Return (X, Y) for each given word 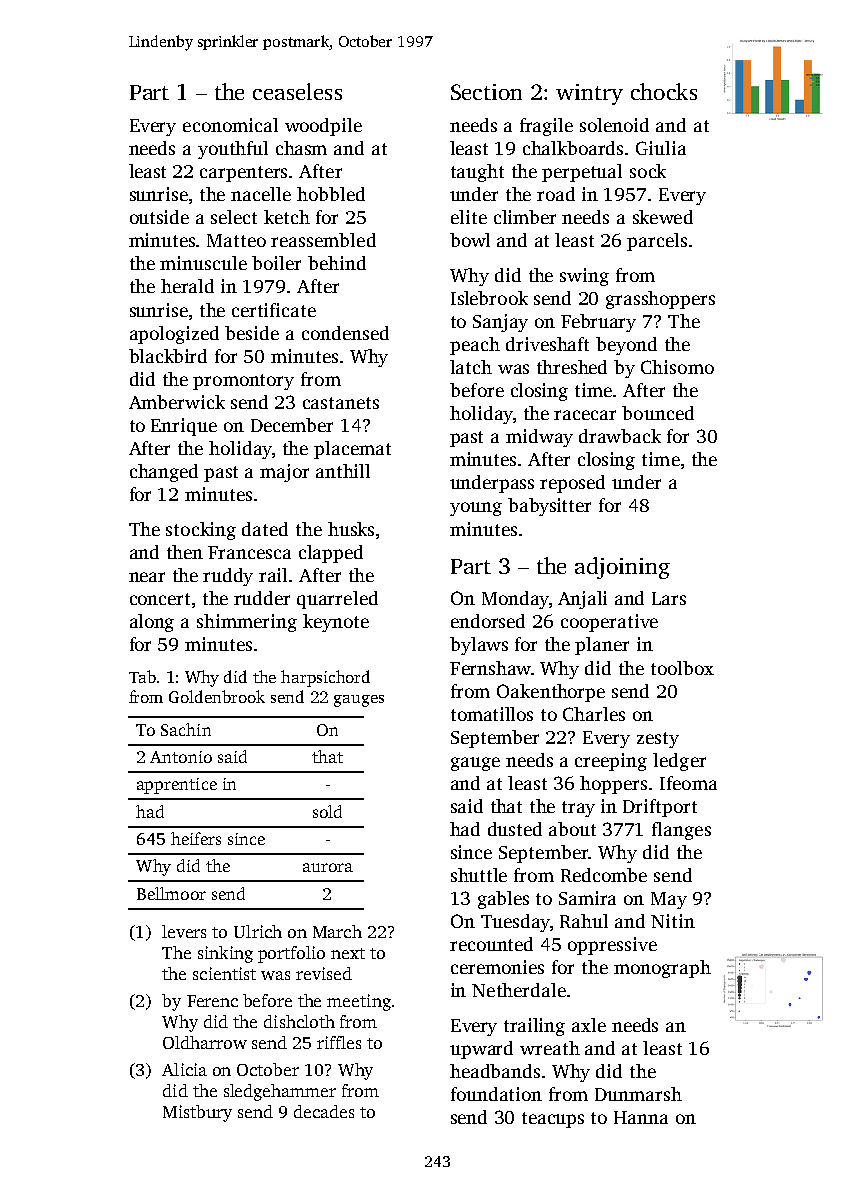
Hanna (641, 1117)
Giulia (661, 148)
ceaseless (297, 91)
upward (481, 1050)
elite (469, 217)
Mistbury (197, 1113)
